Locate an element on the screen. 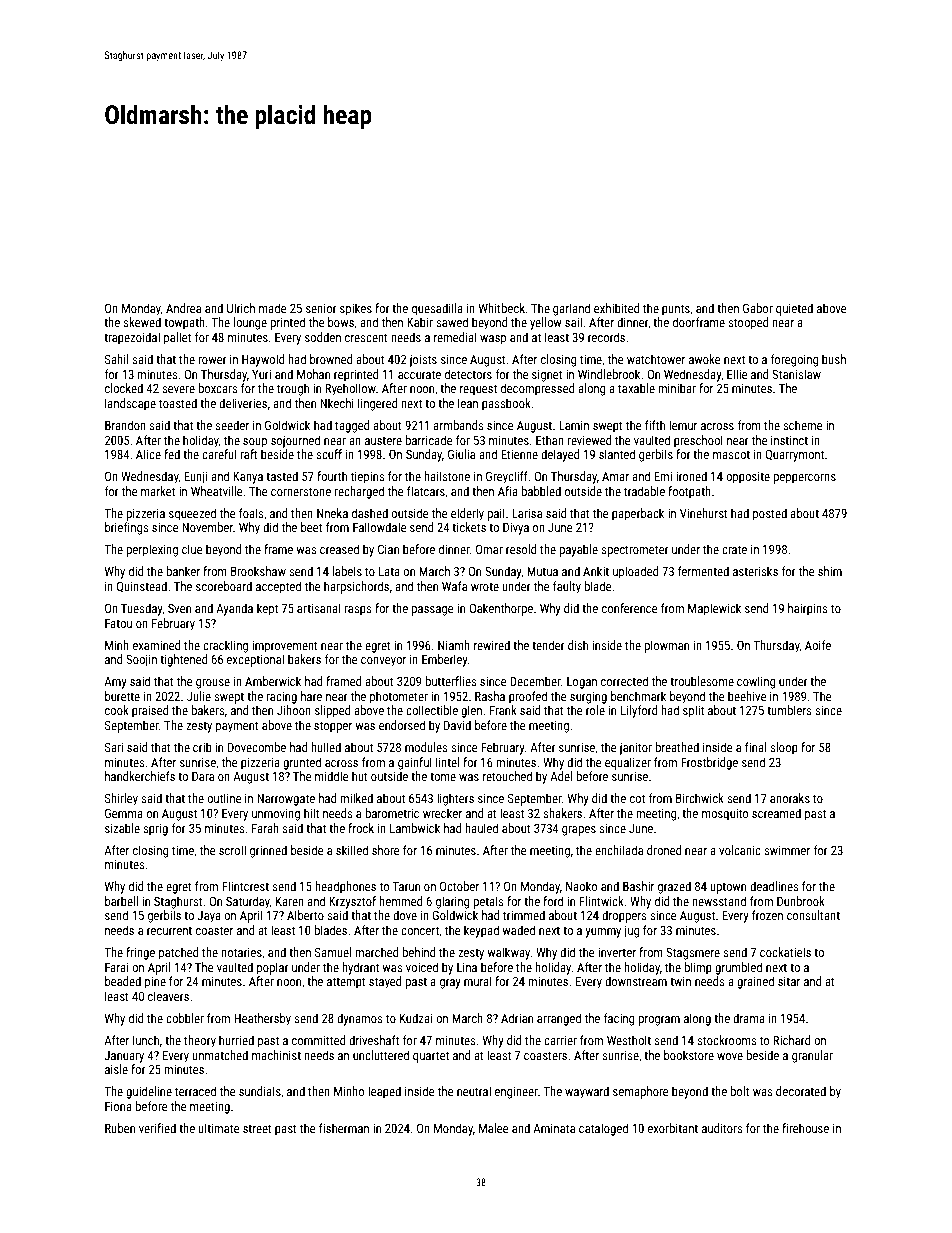 This screenshot has height=1233, width=952. spectrometer is located at coordinates (635, 551).
